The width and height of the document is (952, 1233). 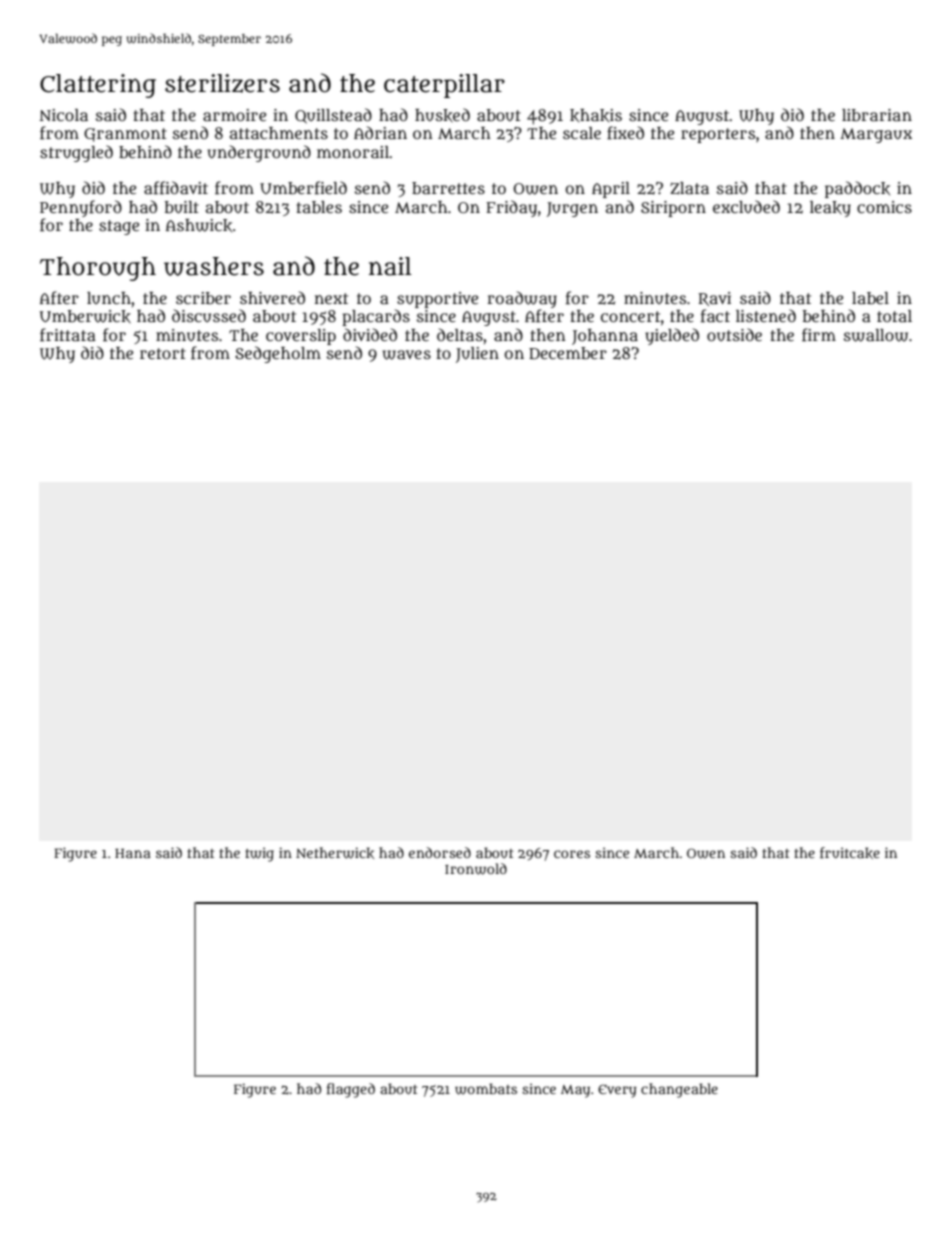 What do you see at coordinates (734, 334) in the document?
I see `outside` at bounding box center [734, 334].
